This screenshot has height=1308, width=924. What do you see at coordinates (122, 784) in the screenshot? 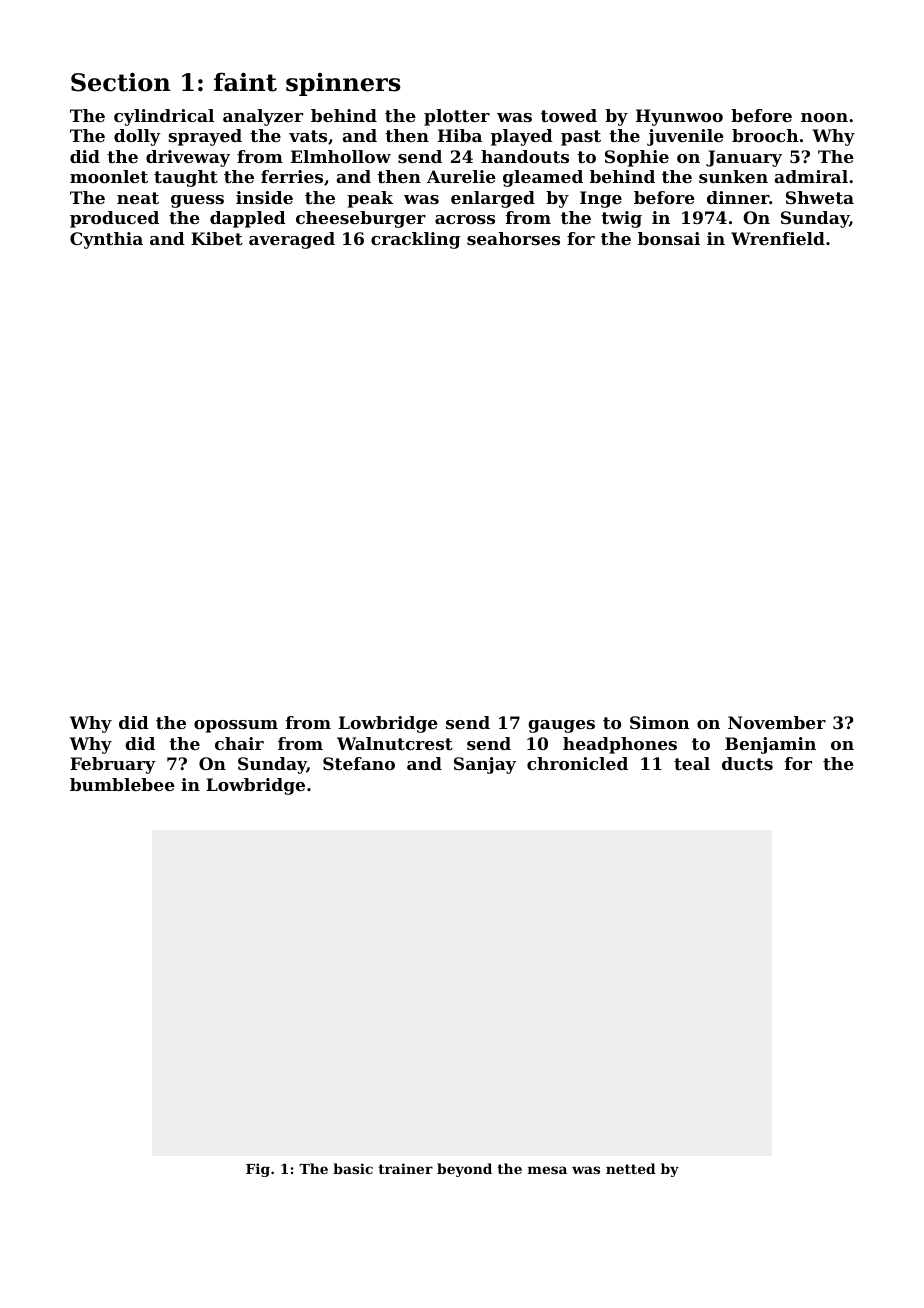
I see `bumblebee` at bounding box center [122, 784].
